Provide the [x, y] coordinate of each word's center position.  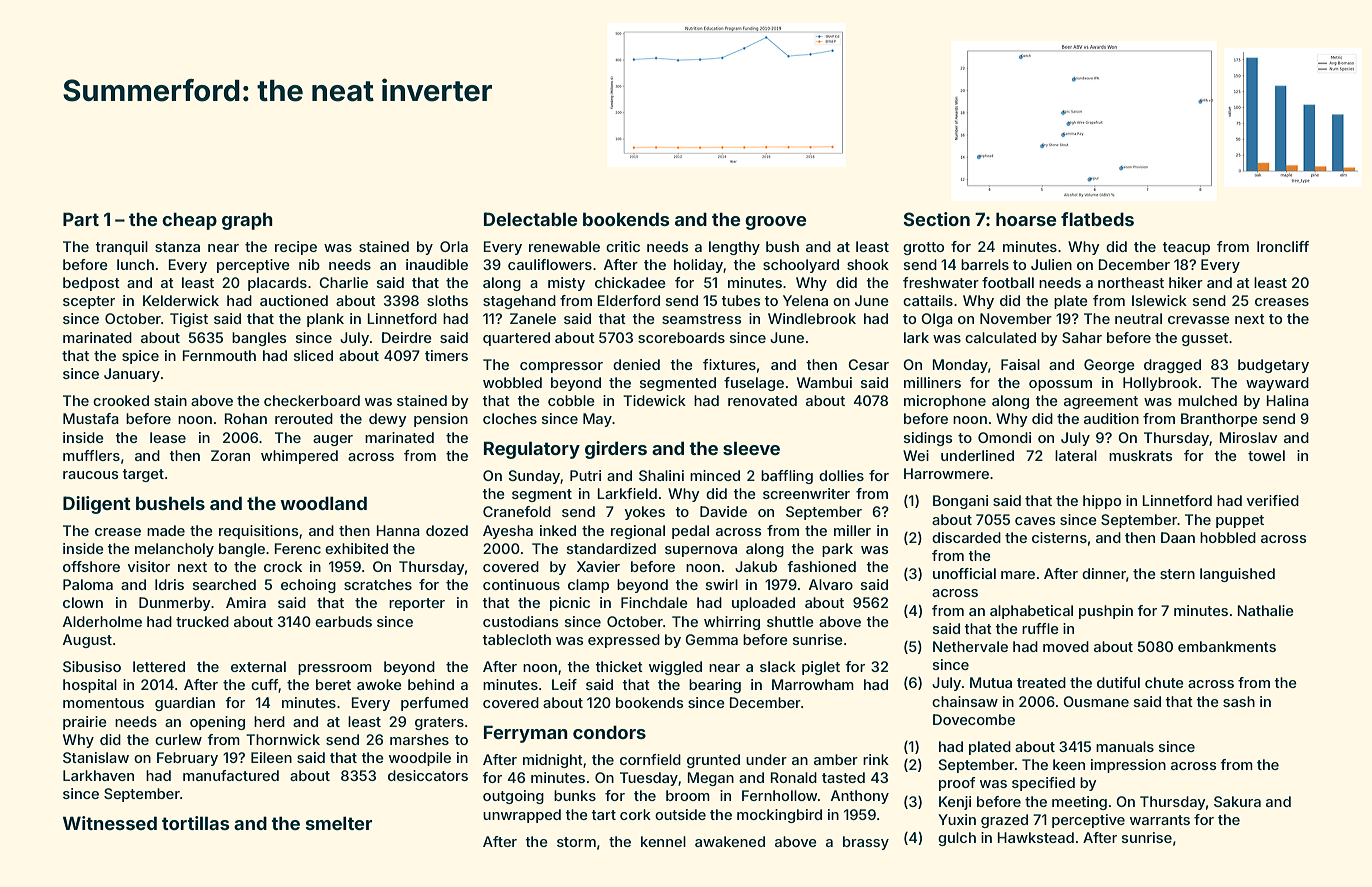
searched [224, 584]
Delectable [531, 219]
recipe [296, 248]
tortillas [195, 823]
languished [1237, 575]
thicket [619, 666]
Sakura [1237, 801]
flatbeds [1097, 219]
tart [603, 815]
